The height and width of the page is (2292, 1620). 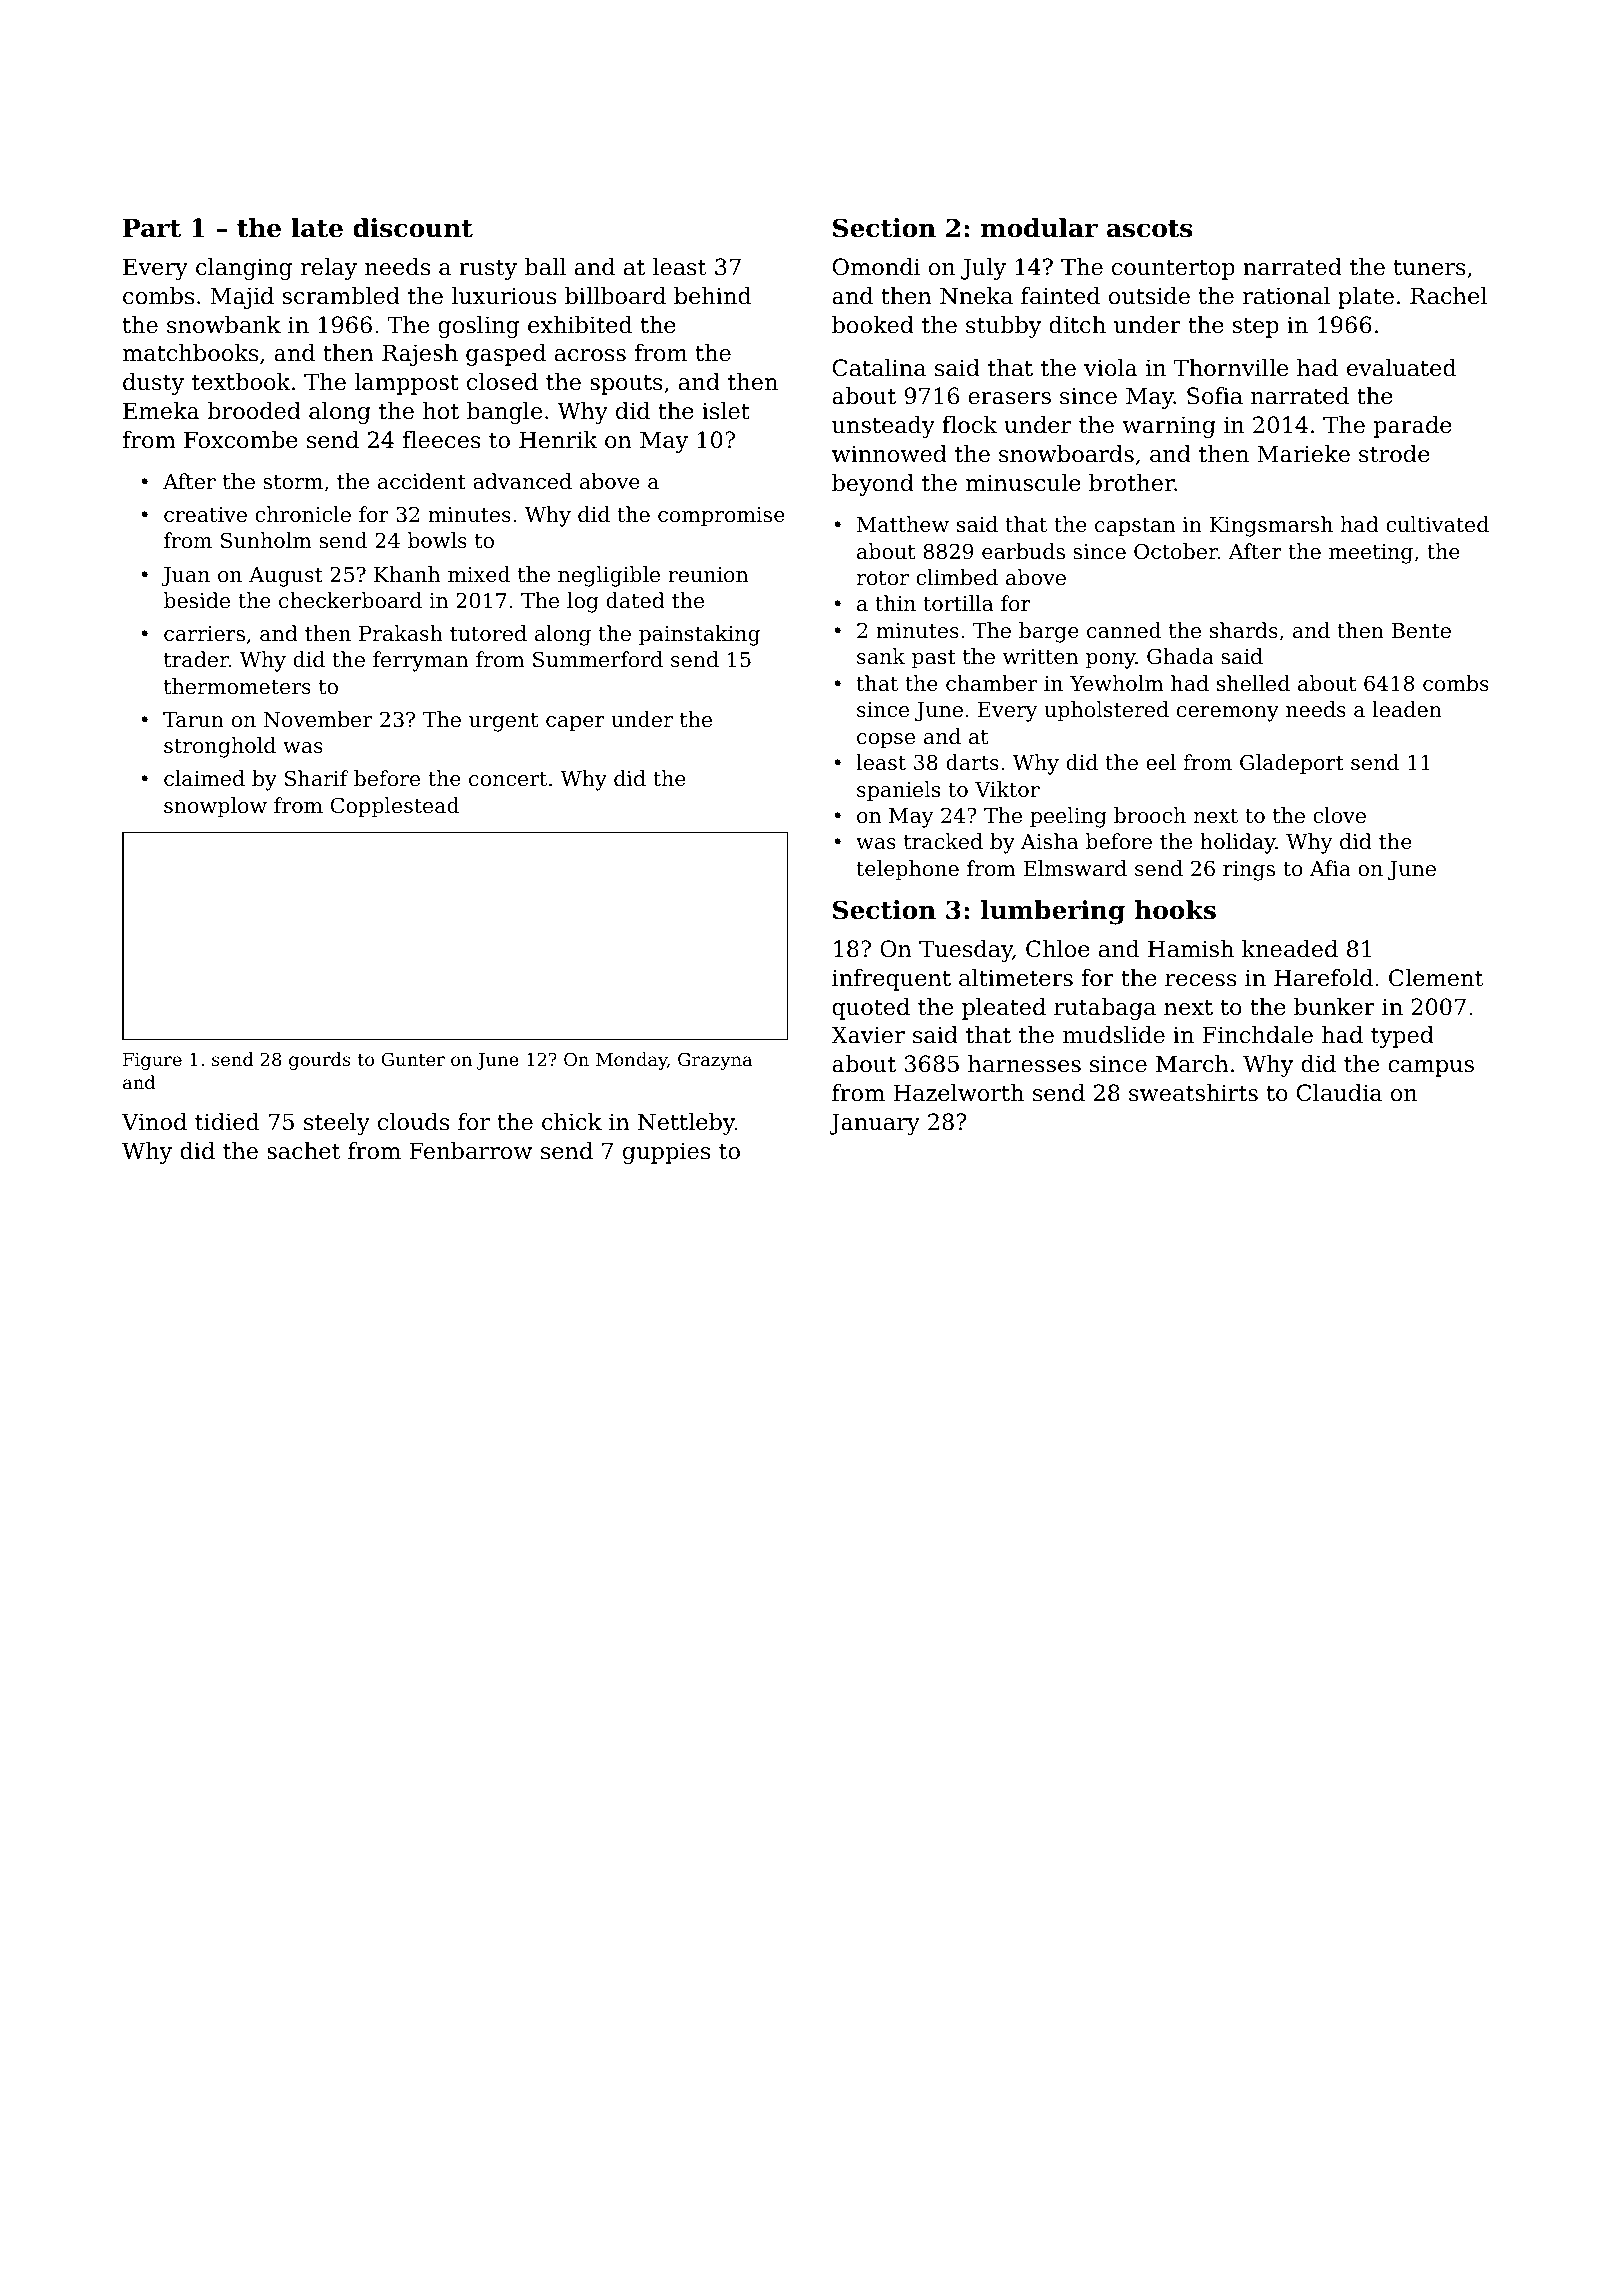 What do you see at coordinates (197, 600) in the page?
I see `beside` at bounding box center [197, 600].
